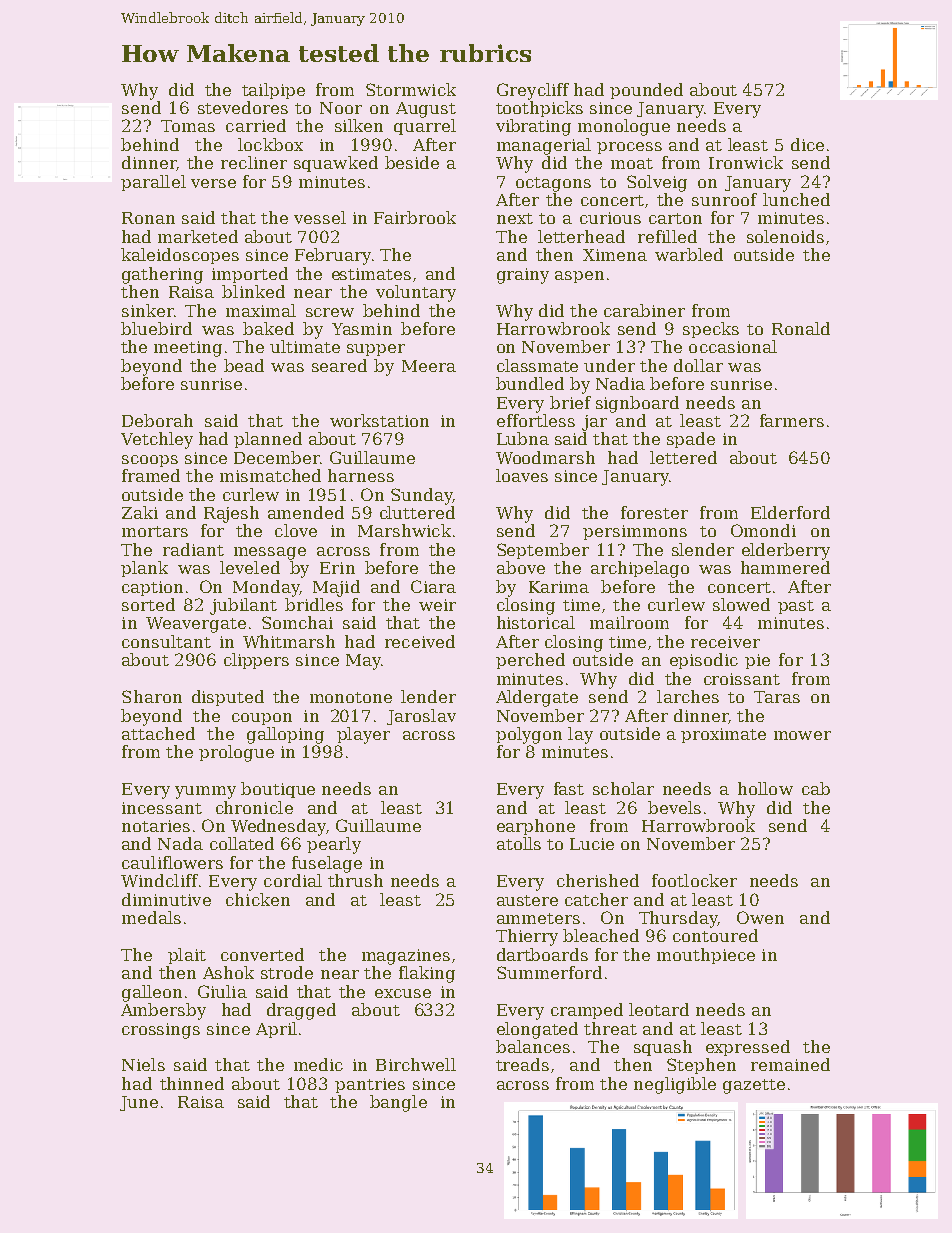 This screenshot has height=1233, width=952. What do you see at coordinates (667, 236) in the screenshot?
I see `refilled` at bounding box center [667, 236].
